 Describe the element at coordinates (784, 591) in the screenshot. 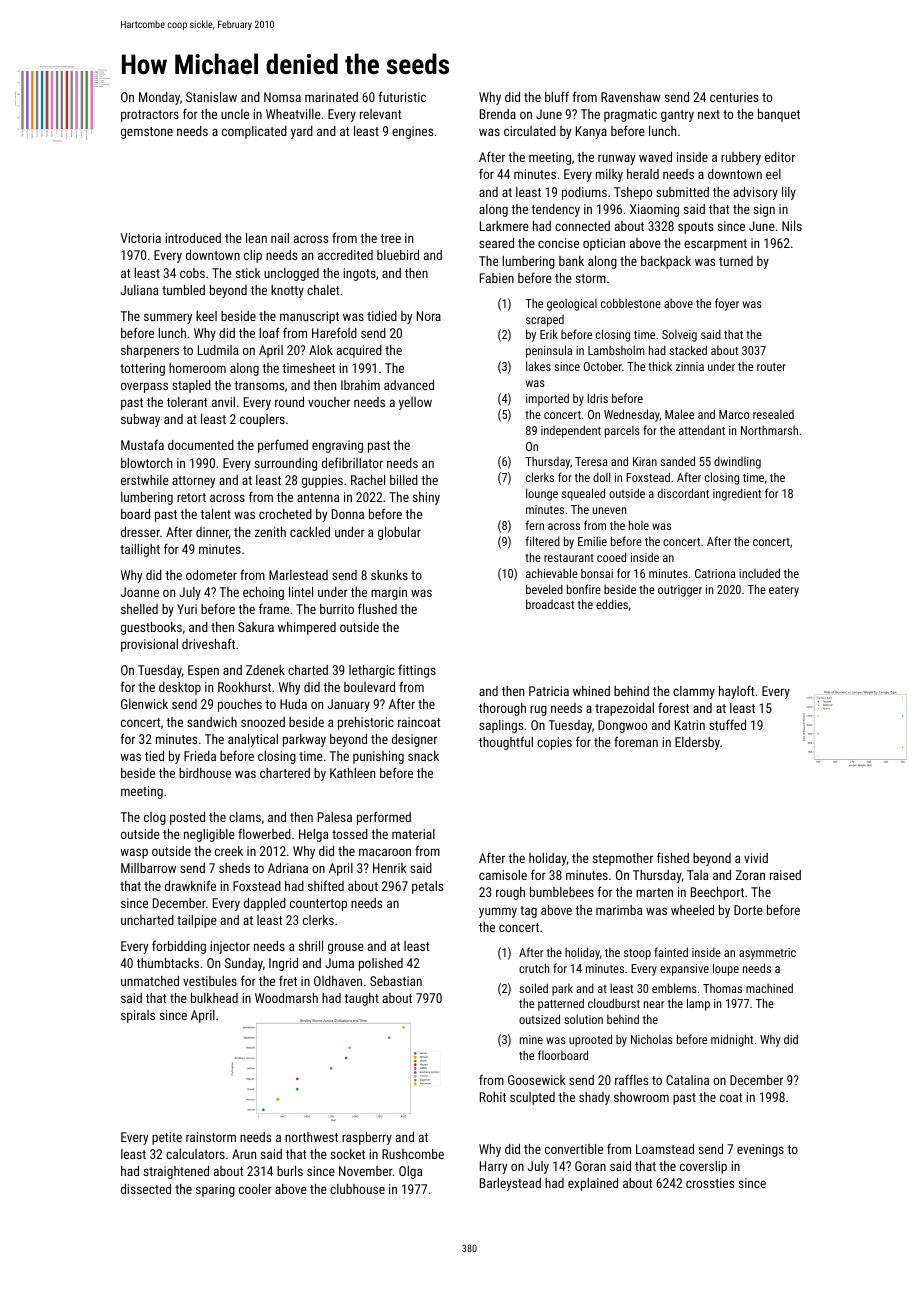

I see `eatery` at that location.
